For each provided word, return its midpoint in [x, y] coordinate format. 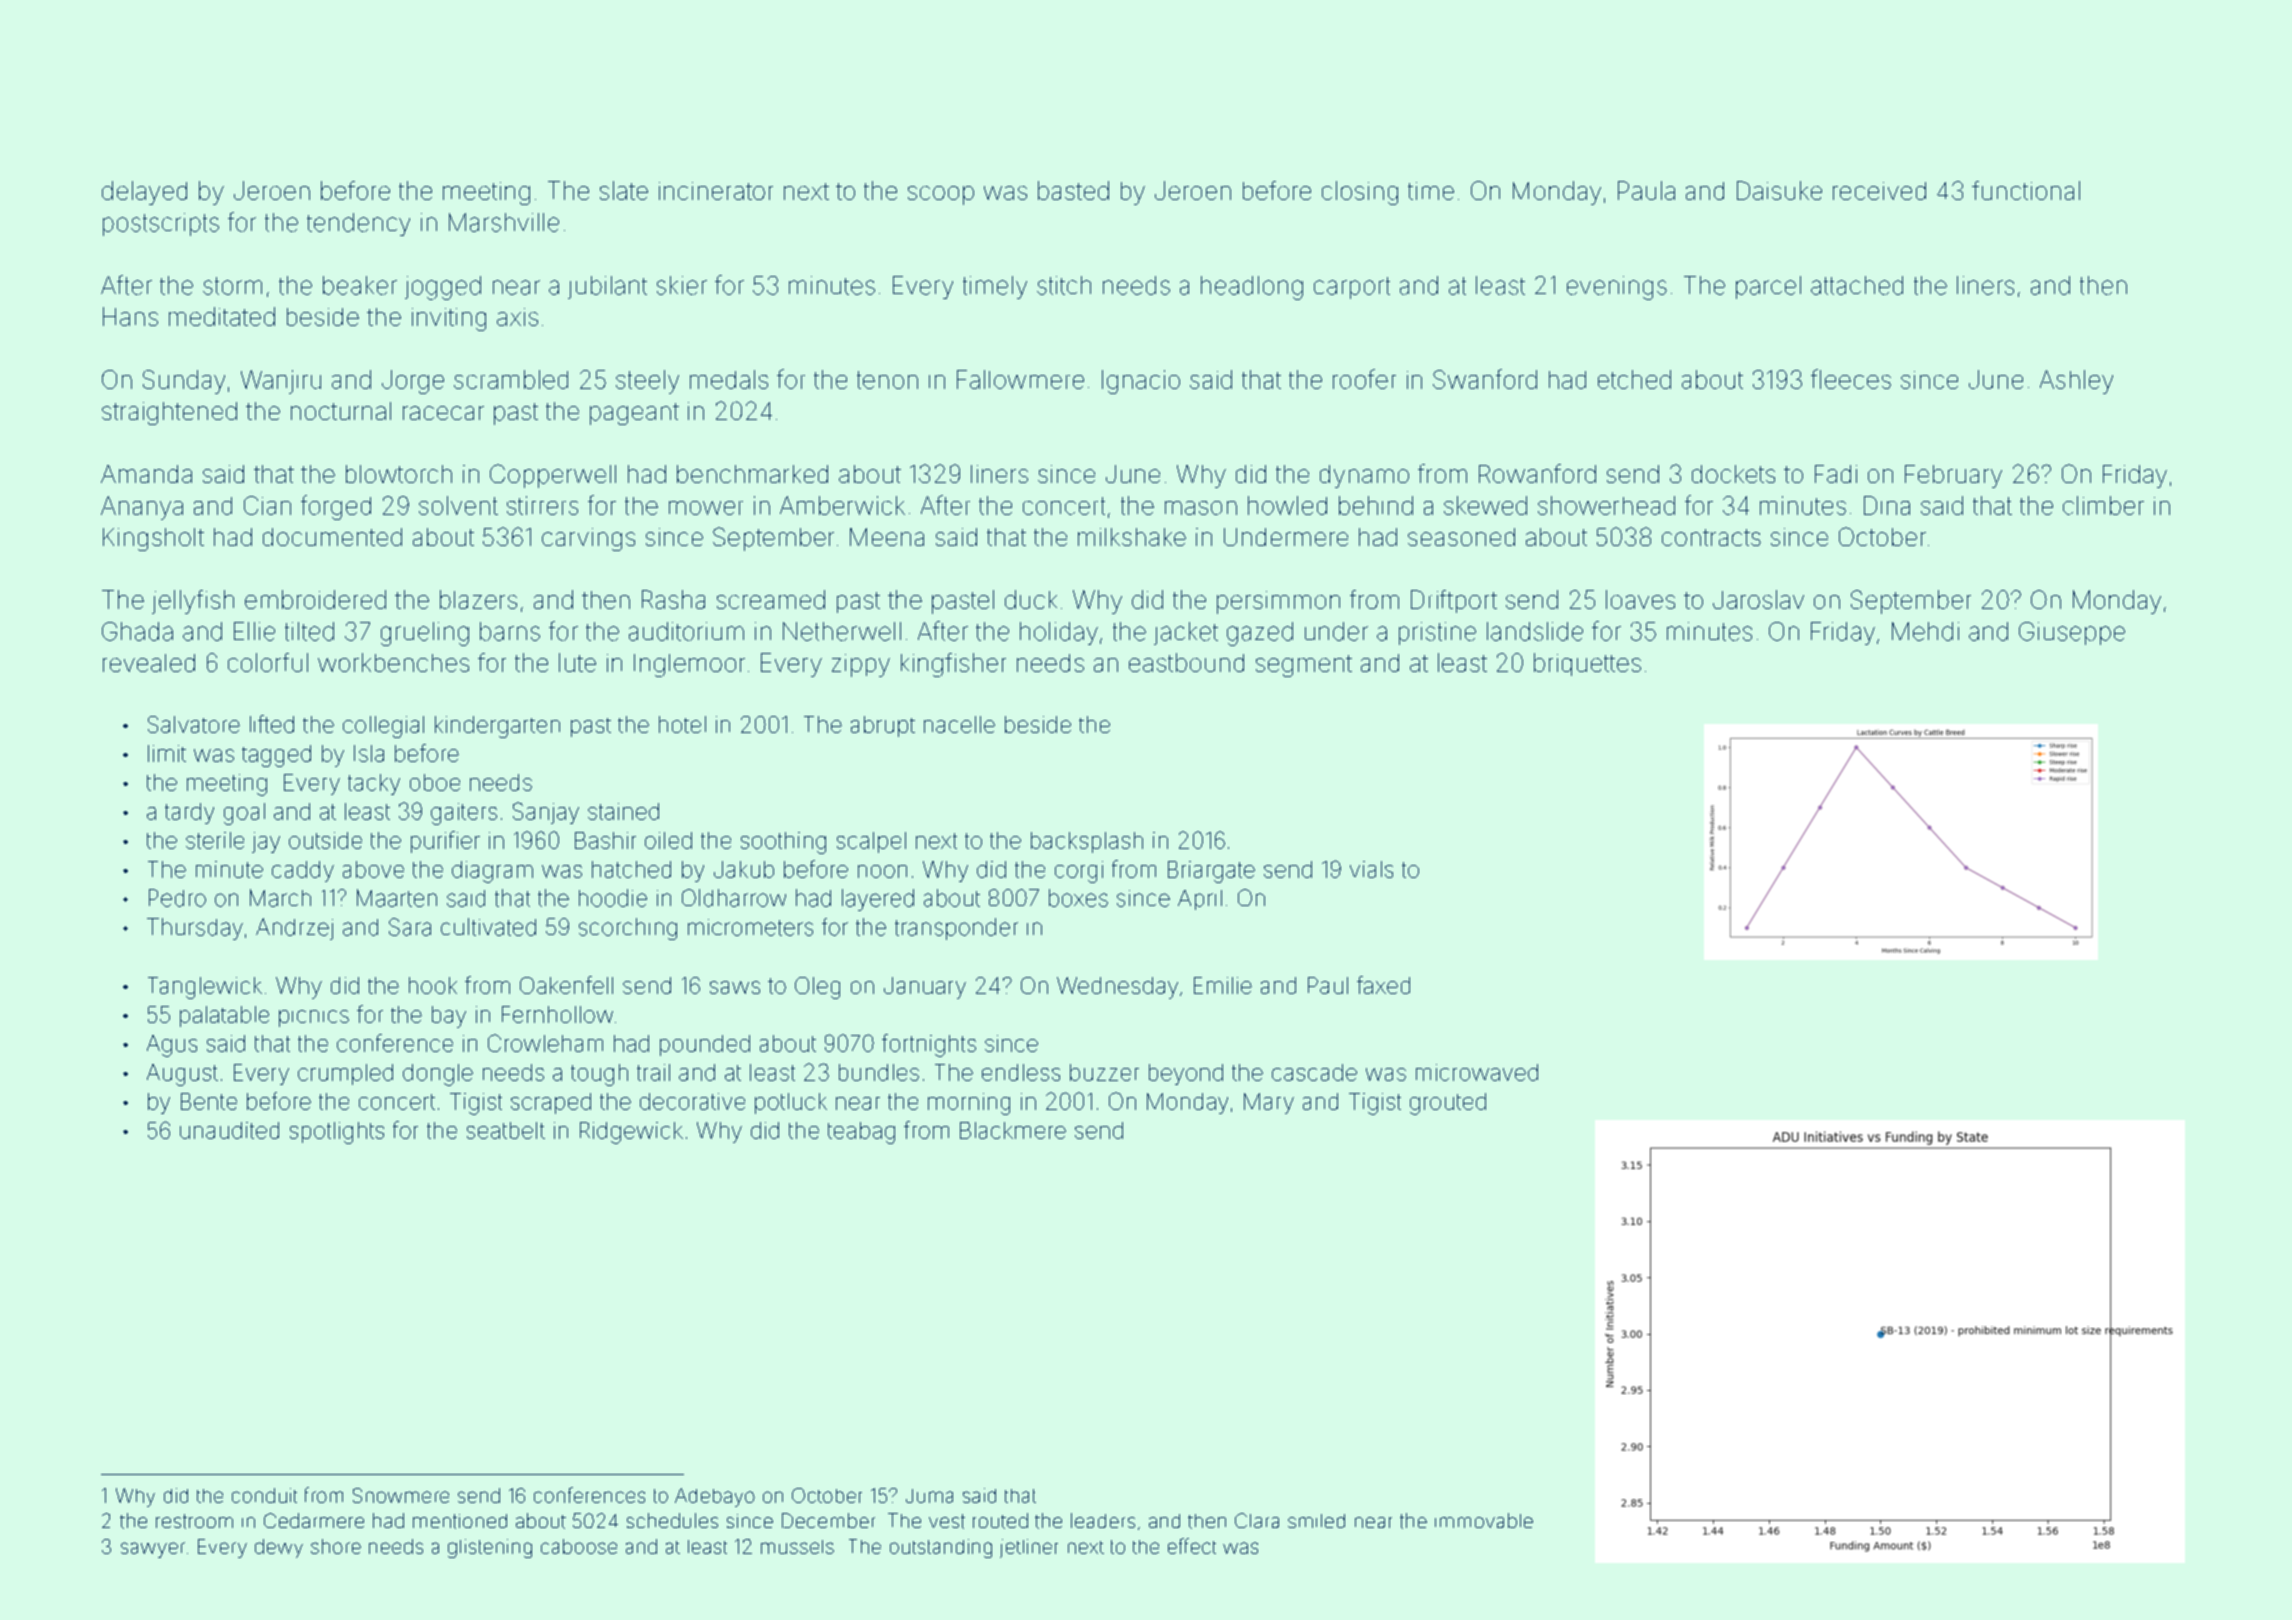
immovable [1484, 1520]
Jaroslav [1758, 599]
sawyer [153, 1550]
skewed [1485, 505]
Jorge [413, 382]
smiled [1316, 1521]
